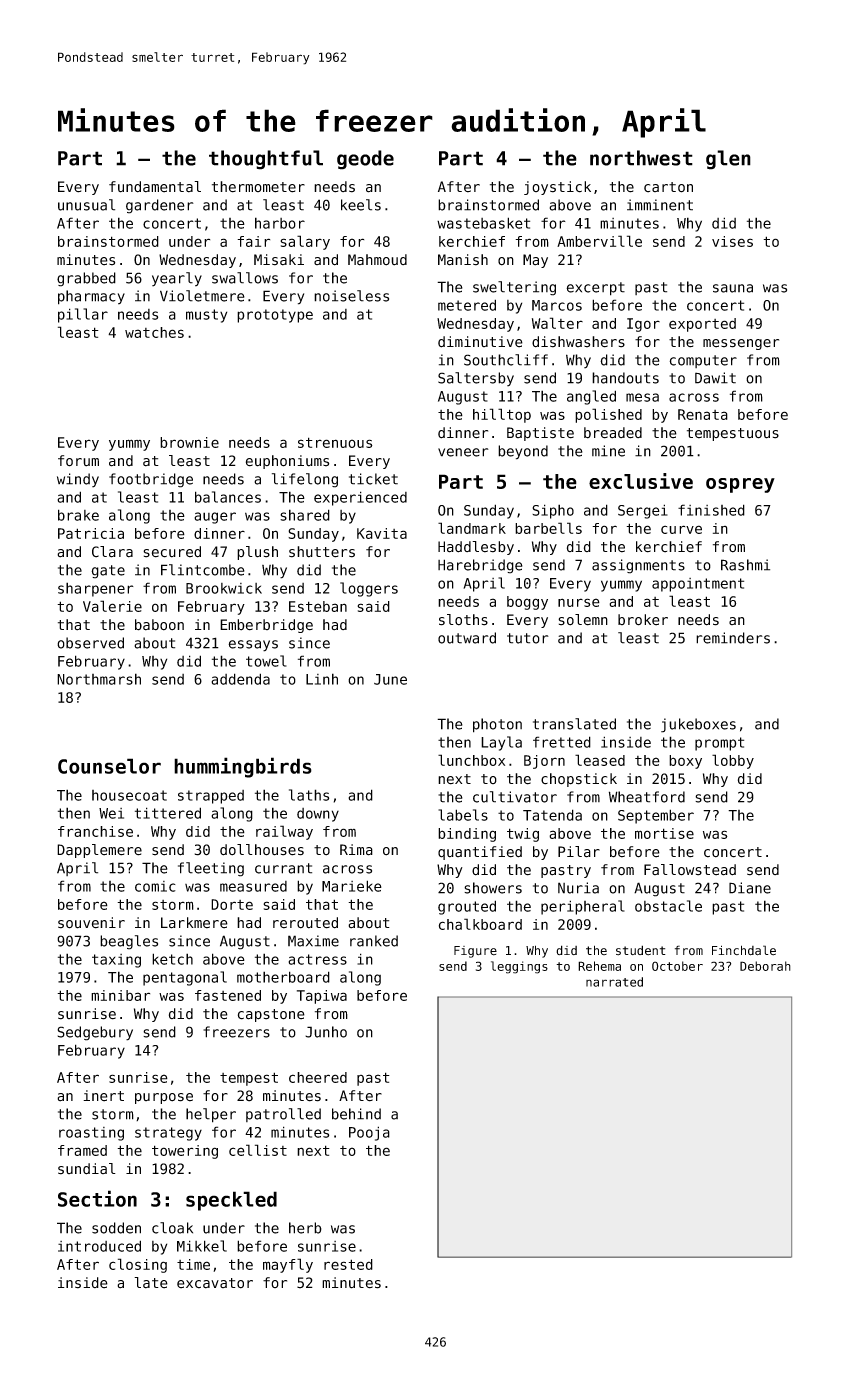  Describe the element at coordinates (202, 1246) in the screenshot. I see `Mikkel` at that location.
